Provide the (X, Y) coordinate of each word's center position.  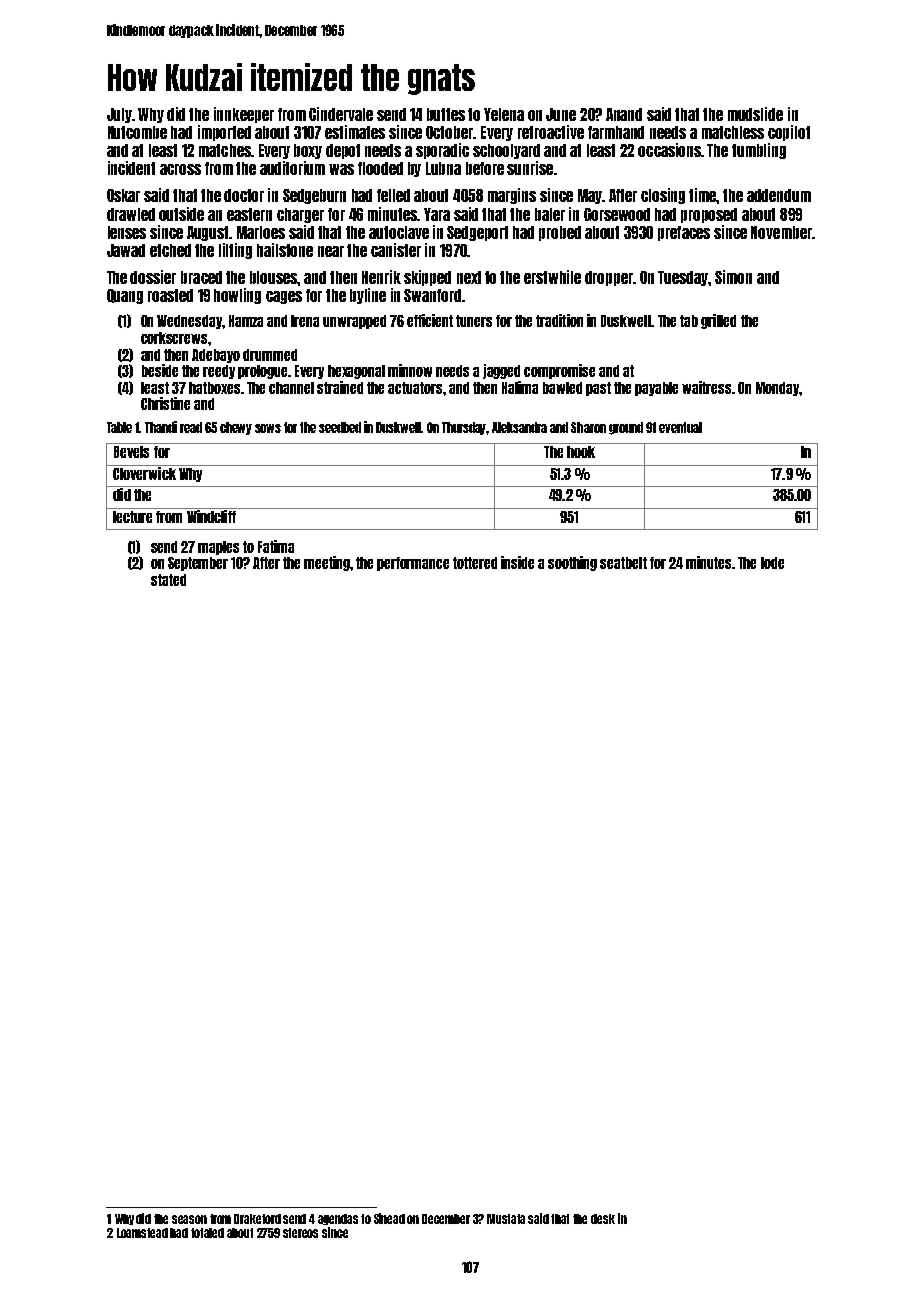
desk (603, 1219)
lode (772, 563)
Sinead (389, 1218)
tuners (474, 321)
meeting (327, 563)
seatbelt (623, 563)
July (119, 115)
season (189, 1219)
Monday (778, 389)
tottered (475, 563)
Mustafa (506, 1219)
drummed (270, 355)
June (561, 114)
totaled (207, 1233)
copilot (789, 133)
